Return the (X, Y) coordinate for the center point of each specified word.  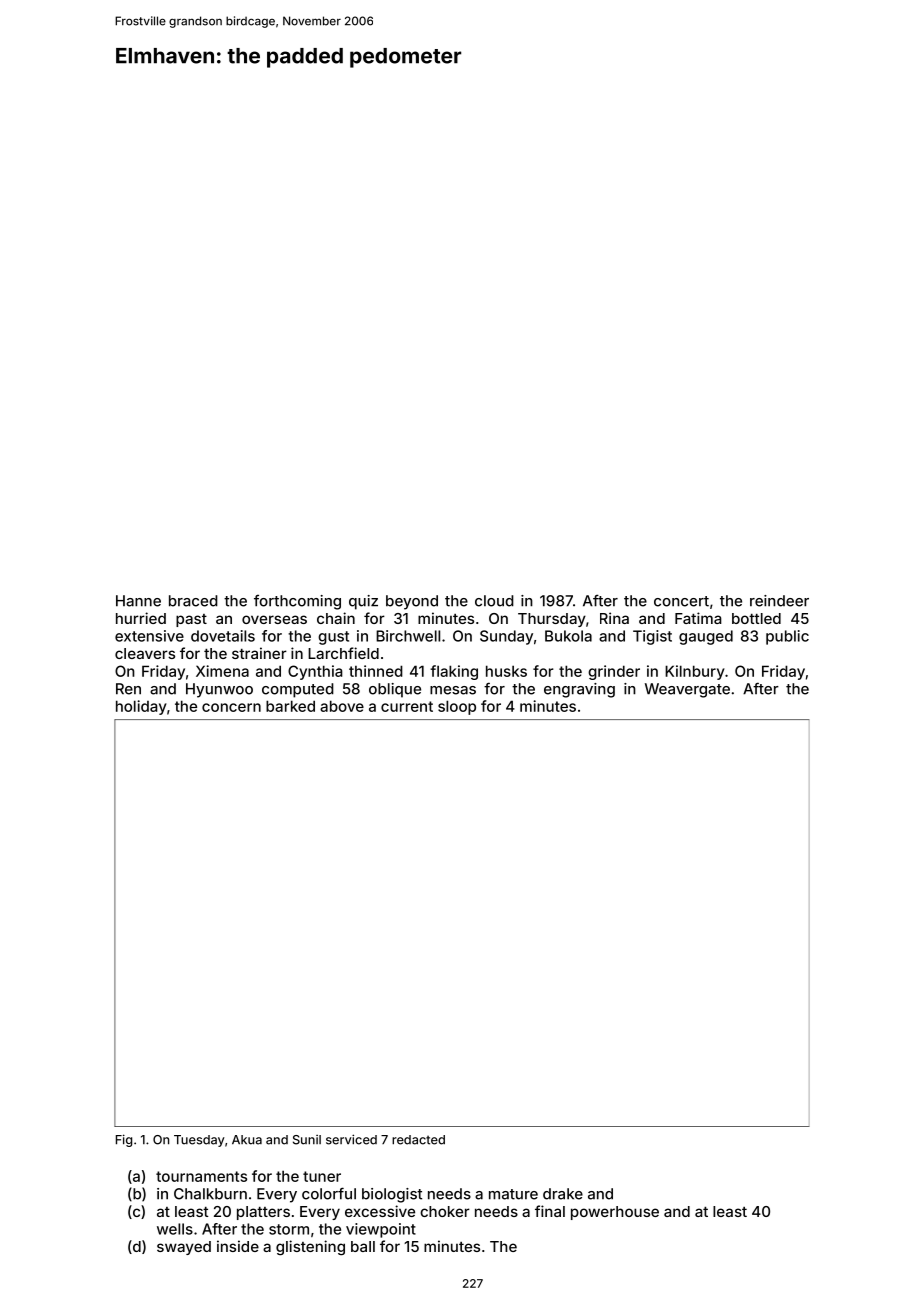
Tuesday (199, 1141)
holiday (141, 707)
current (407, 706)
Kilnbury (695, 672)
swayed (184, 1248)
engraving (579, 690)
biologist (392, 1195)
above (342, 706)
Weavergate (687, 690)
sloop (457, 707)
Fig (124, 1140)
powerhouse (615, 1213)
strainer (259, 653)
